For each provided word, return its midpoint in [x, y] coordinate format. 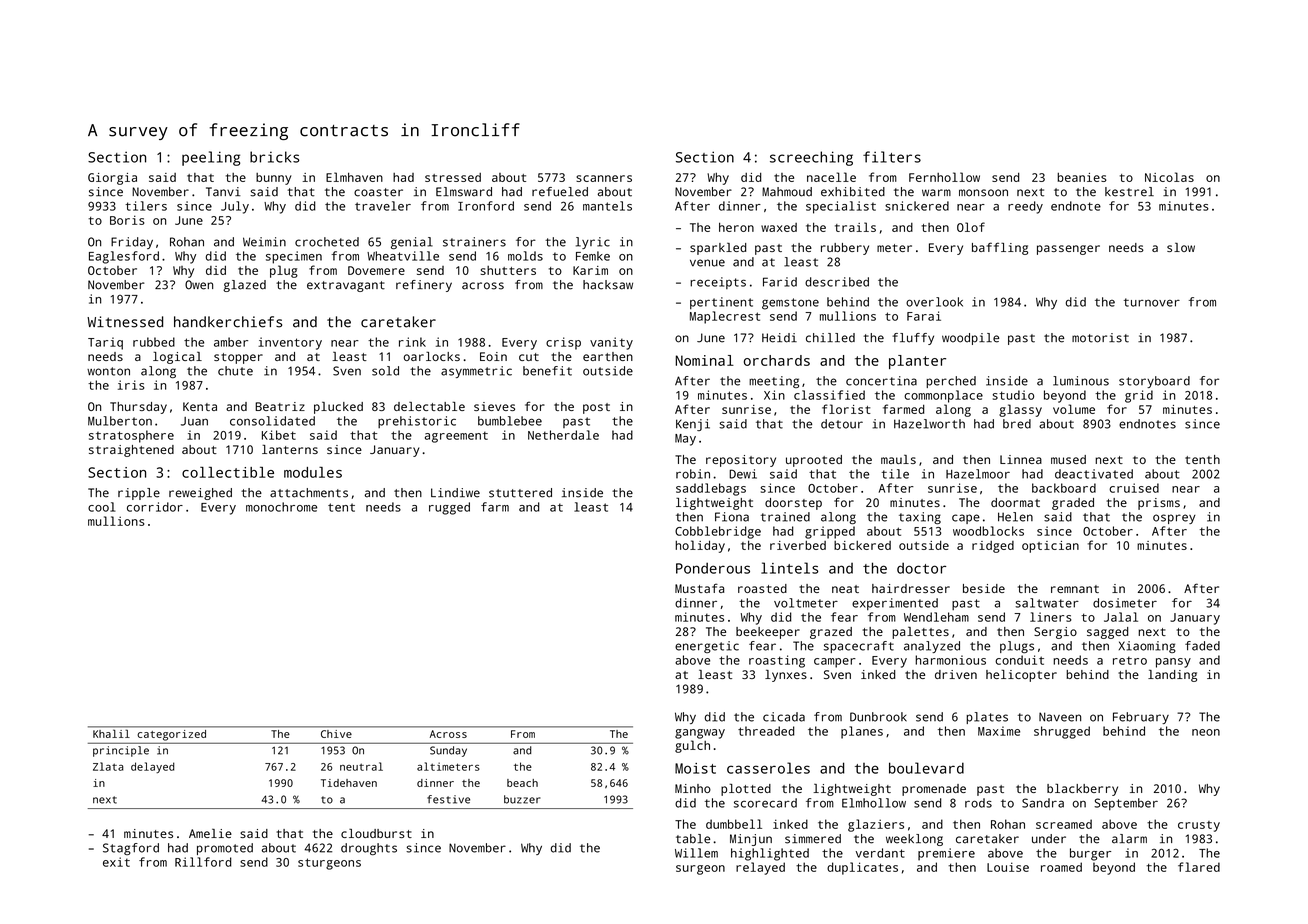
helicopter [1021, 676]
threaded [766, 731]
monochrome [281, 507]
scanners [604, 178]
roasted [762, 588]
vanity [611, 343]
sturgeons [329, 864]
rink [412, 342]
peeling [211, 158]
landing [1172, 676]
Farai [924, 316]
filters [892, 157]
